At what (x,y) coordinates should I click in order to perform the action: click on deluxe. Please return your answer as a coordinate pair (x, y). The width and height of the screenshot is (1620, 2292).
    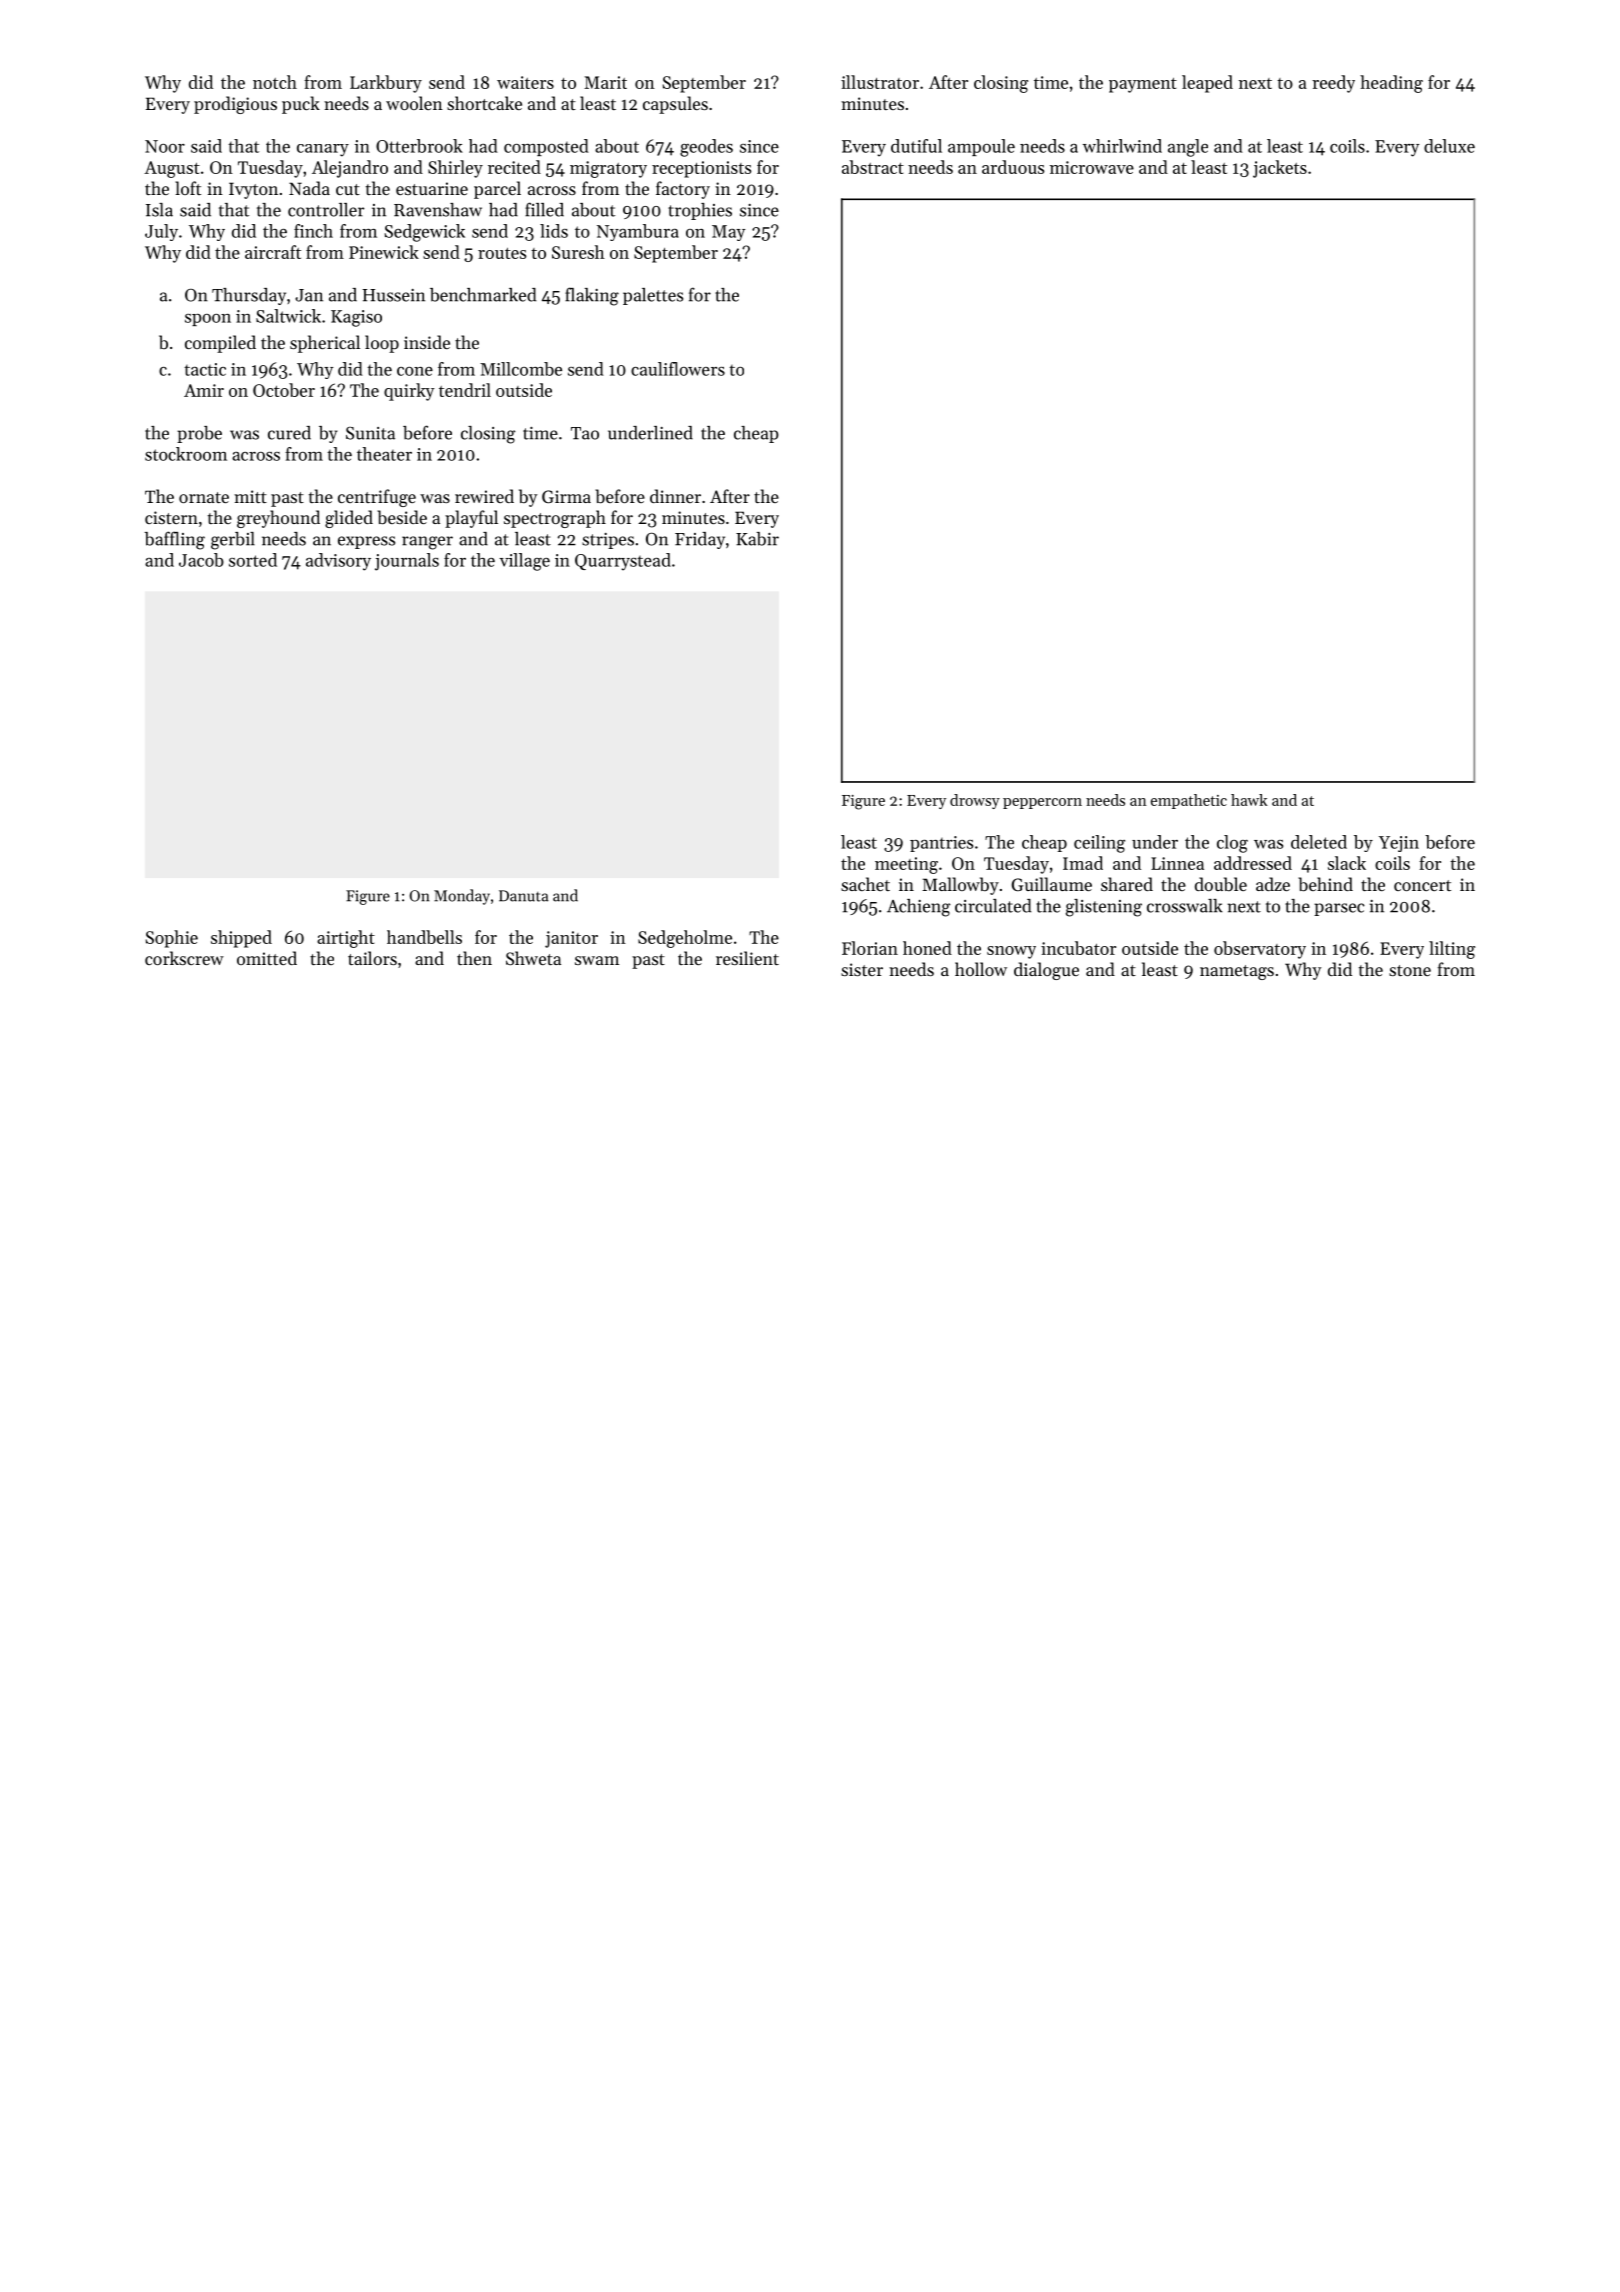
    Looking at the image, I should click on (1449, 146).
